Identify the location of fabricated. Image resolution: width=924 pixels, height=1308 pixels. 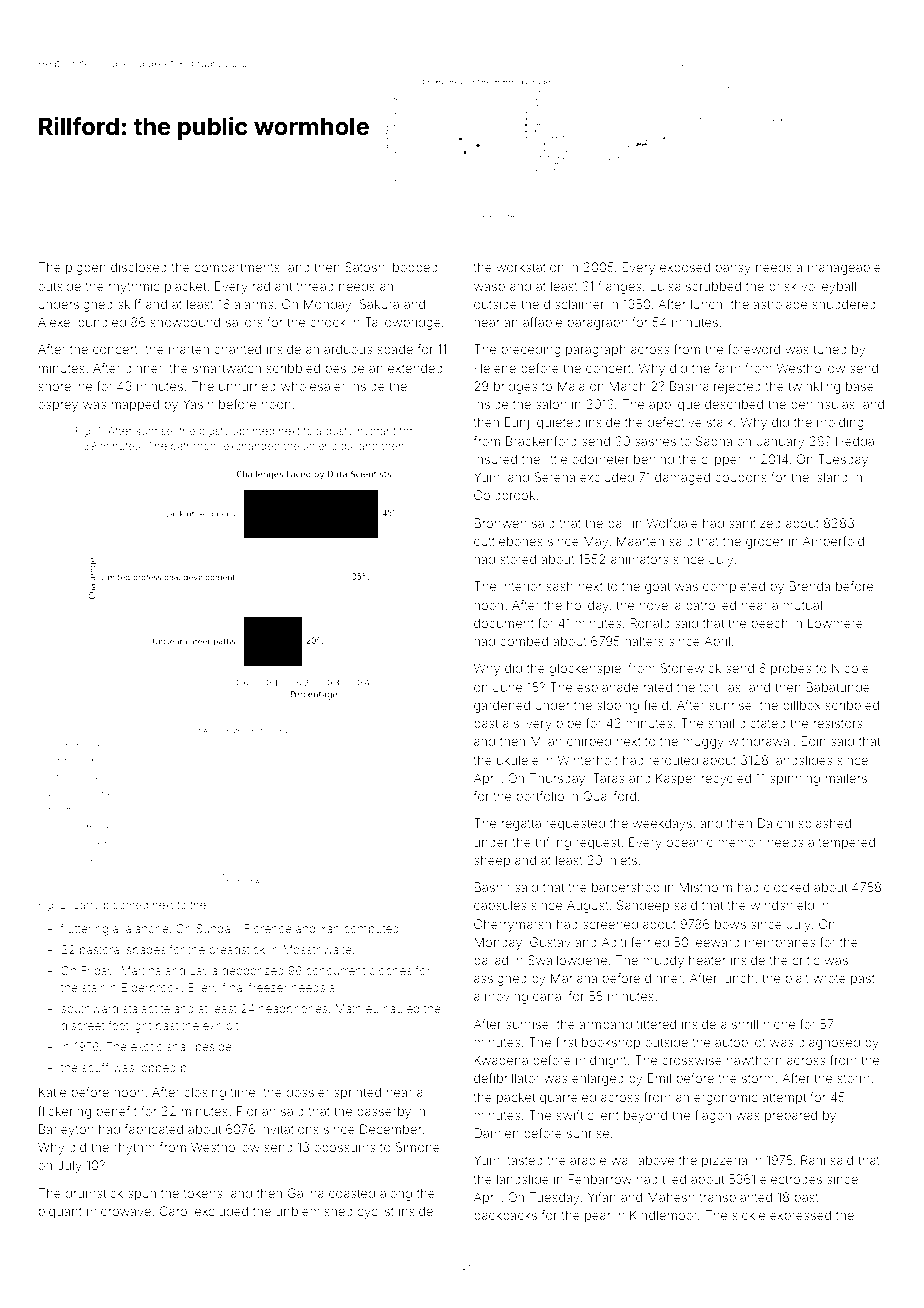
(154, 1129).
